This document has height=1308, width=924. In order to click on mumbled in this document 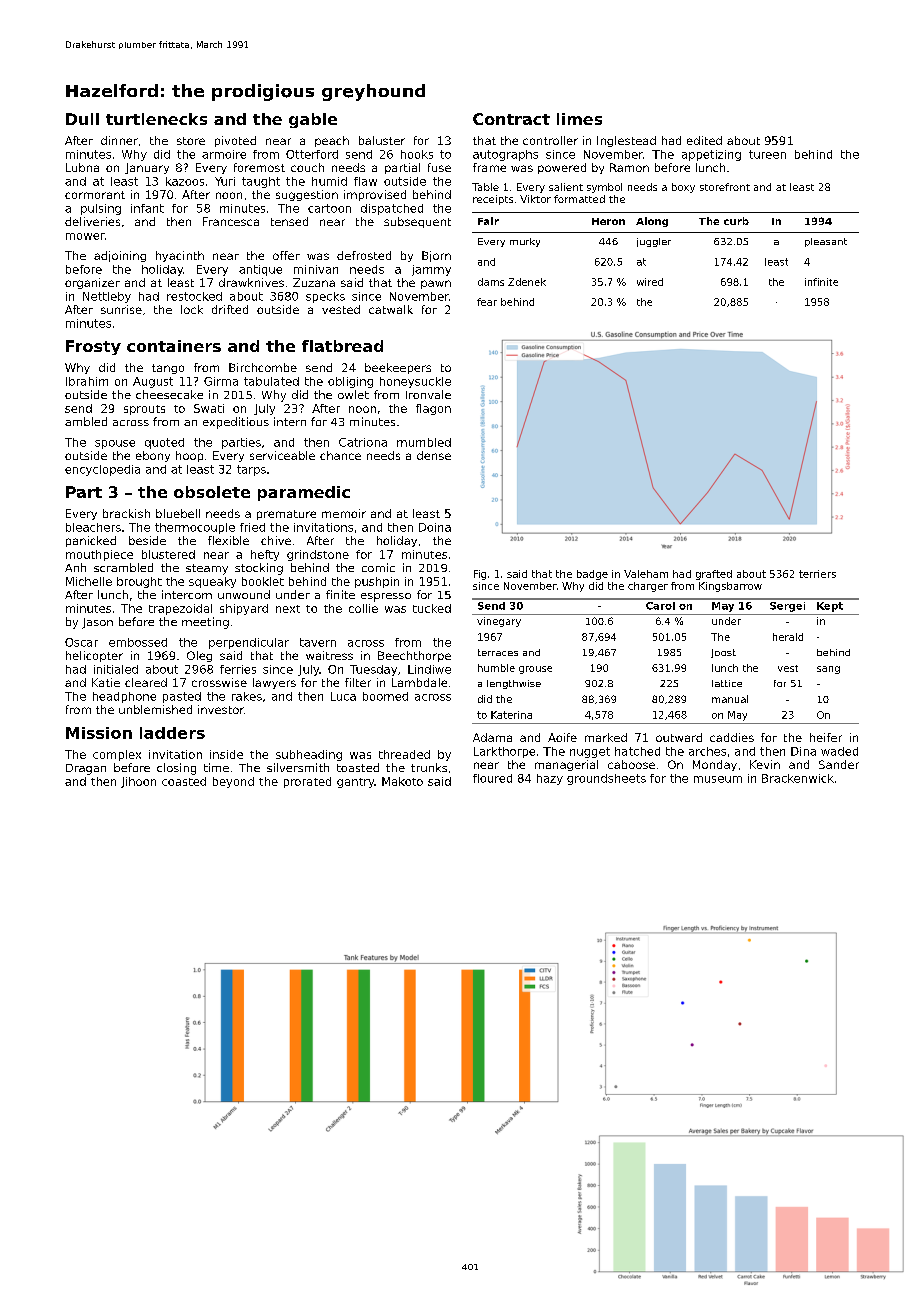, I will do `click(424, 442)`.
